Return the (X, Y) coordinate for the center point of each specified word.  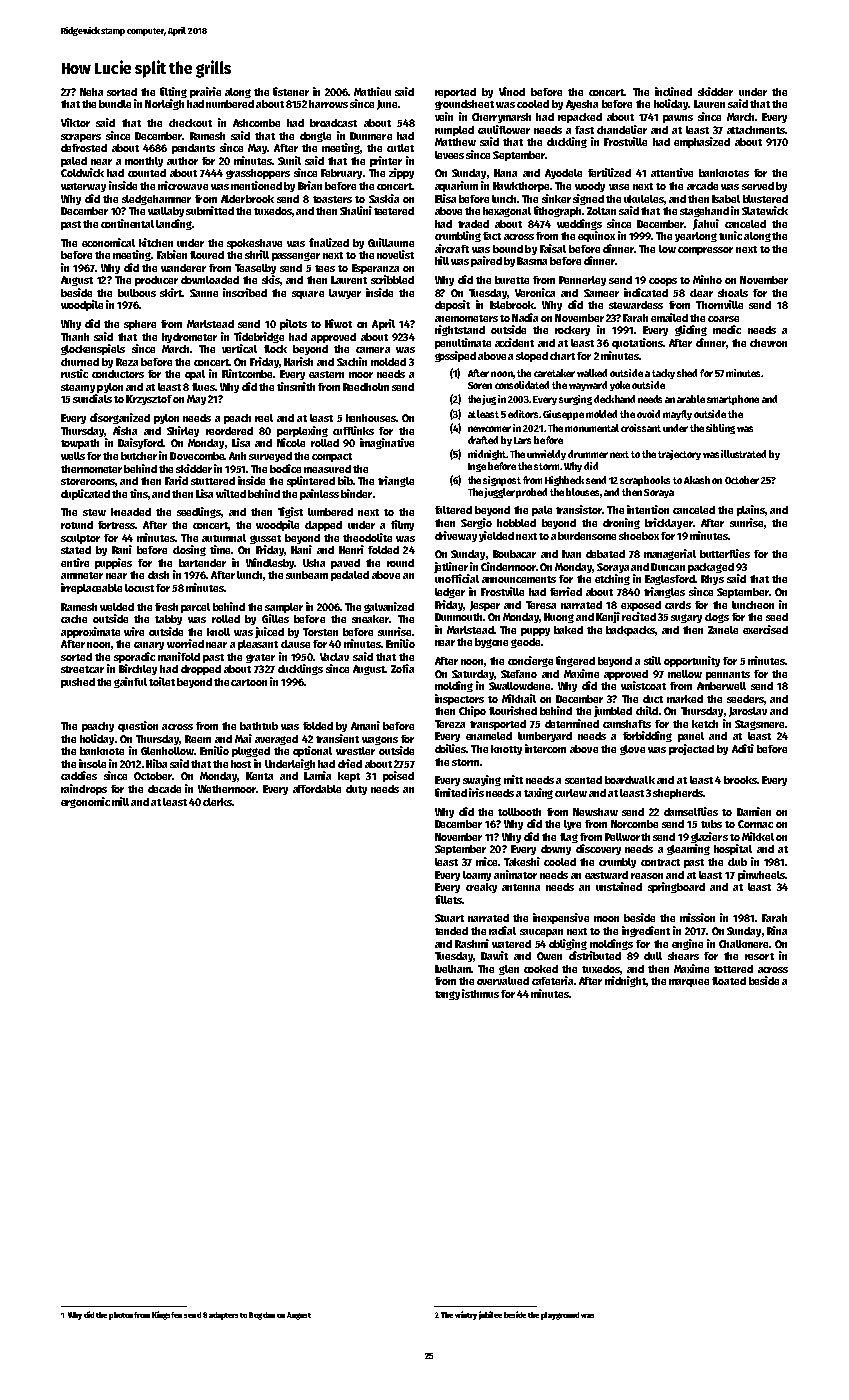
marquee (689, 983)
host (241, 764)
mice (486, 861)
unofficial (457, 578)
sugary (686, 618)
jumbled (613, 711)
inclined (673, 91)
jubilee (490, 1315)
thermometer (91, 469)
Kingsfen (167, 1315)
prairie (205, 92)
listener (291, 91)
